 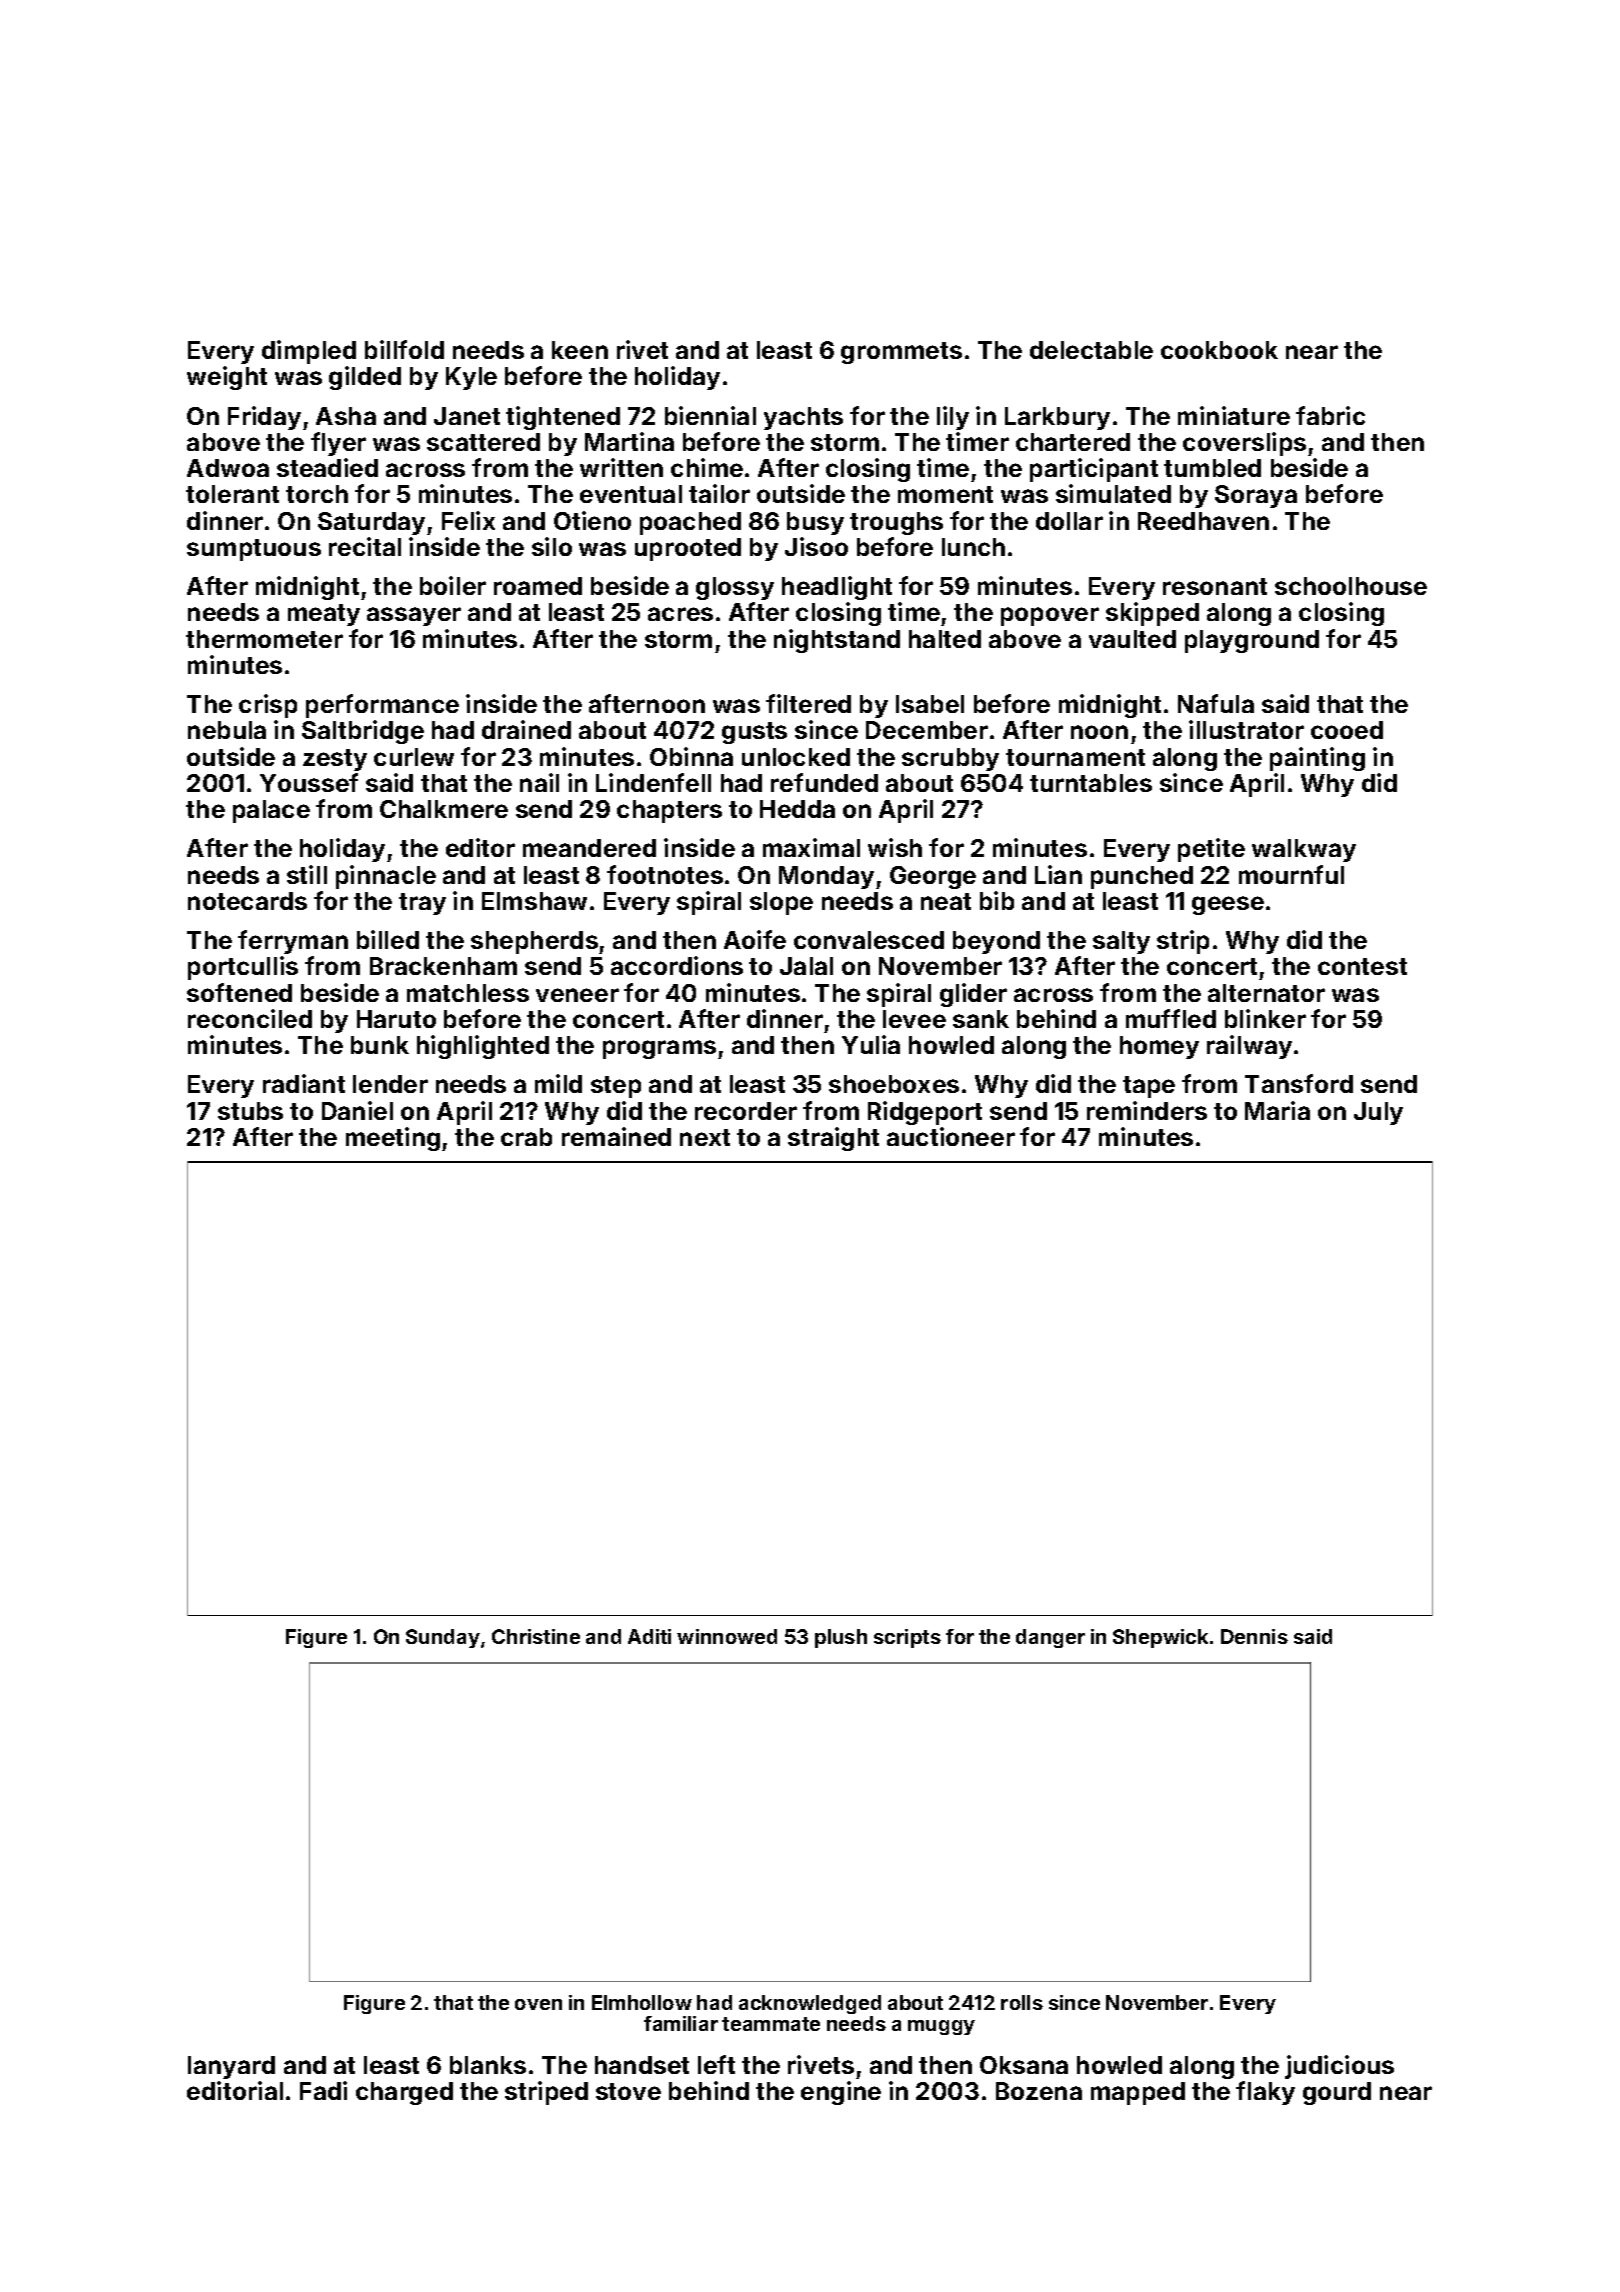 I want to click on acknowledged, so click(x=810, y=2004).
